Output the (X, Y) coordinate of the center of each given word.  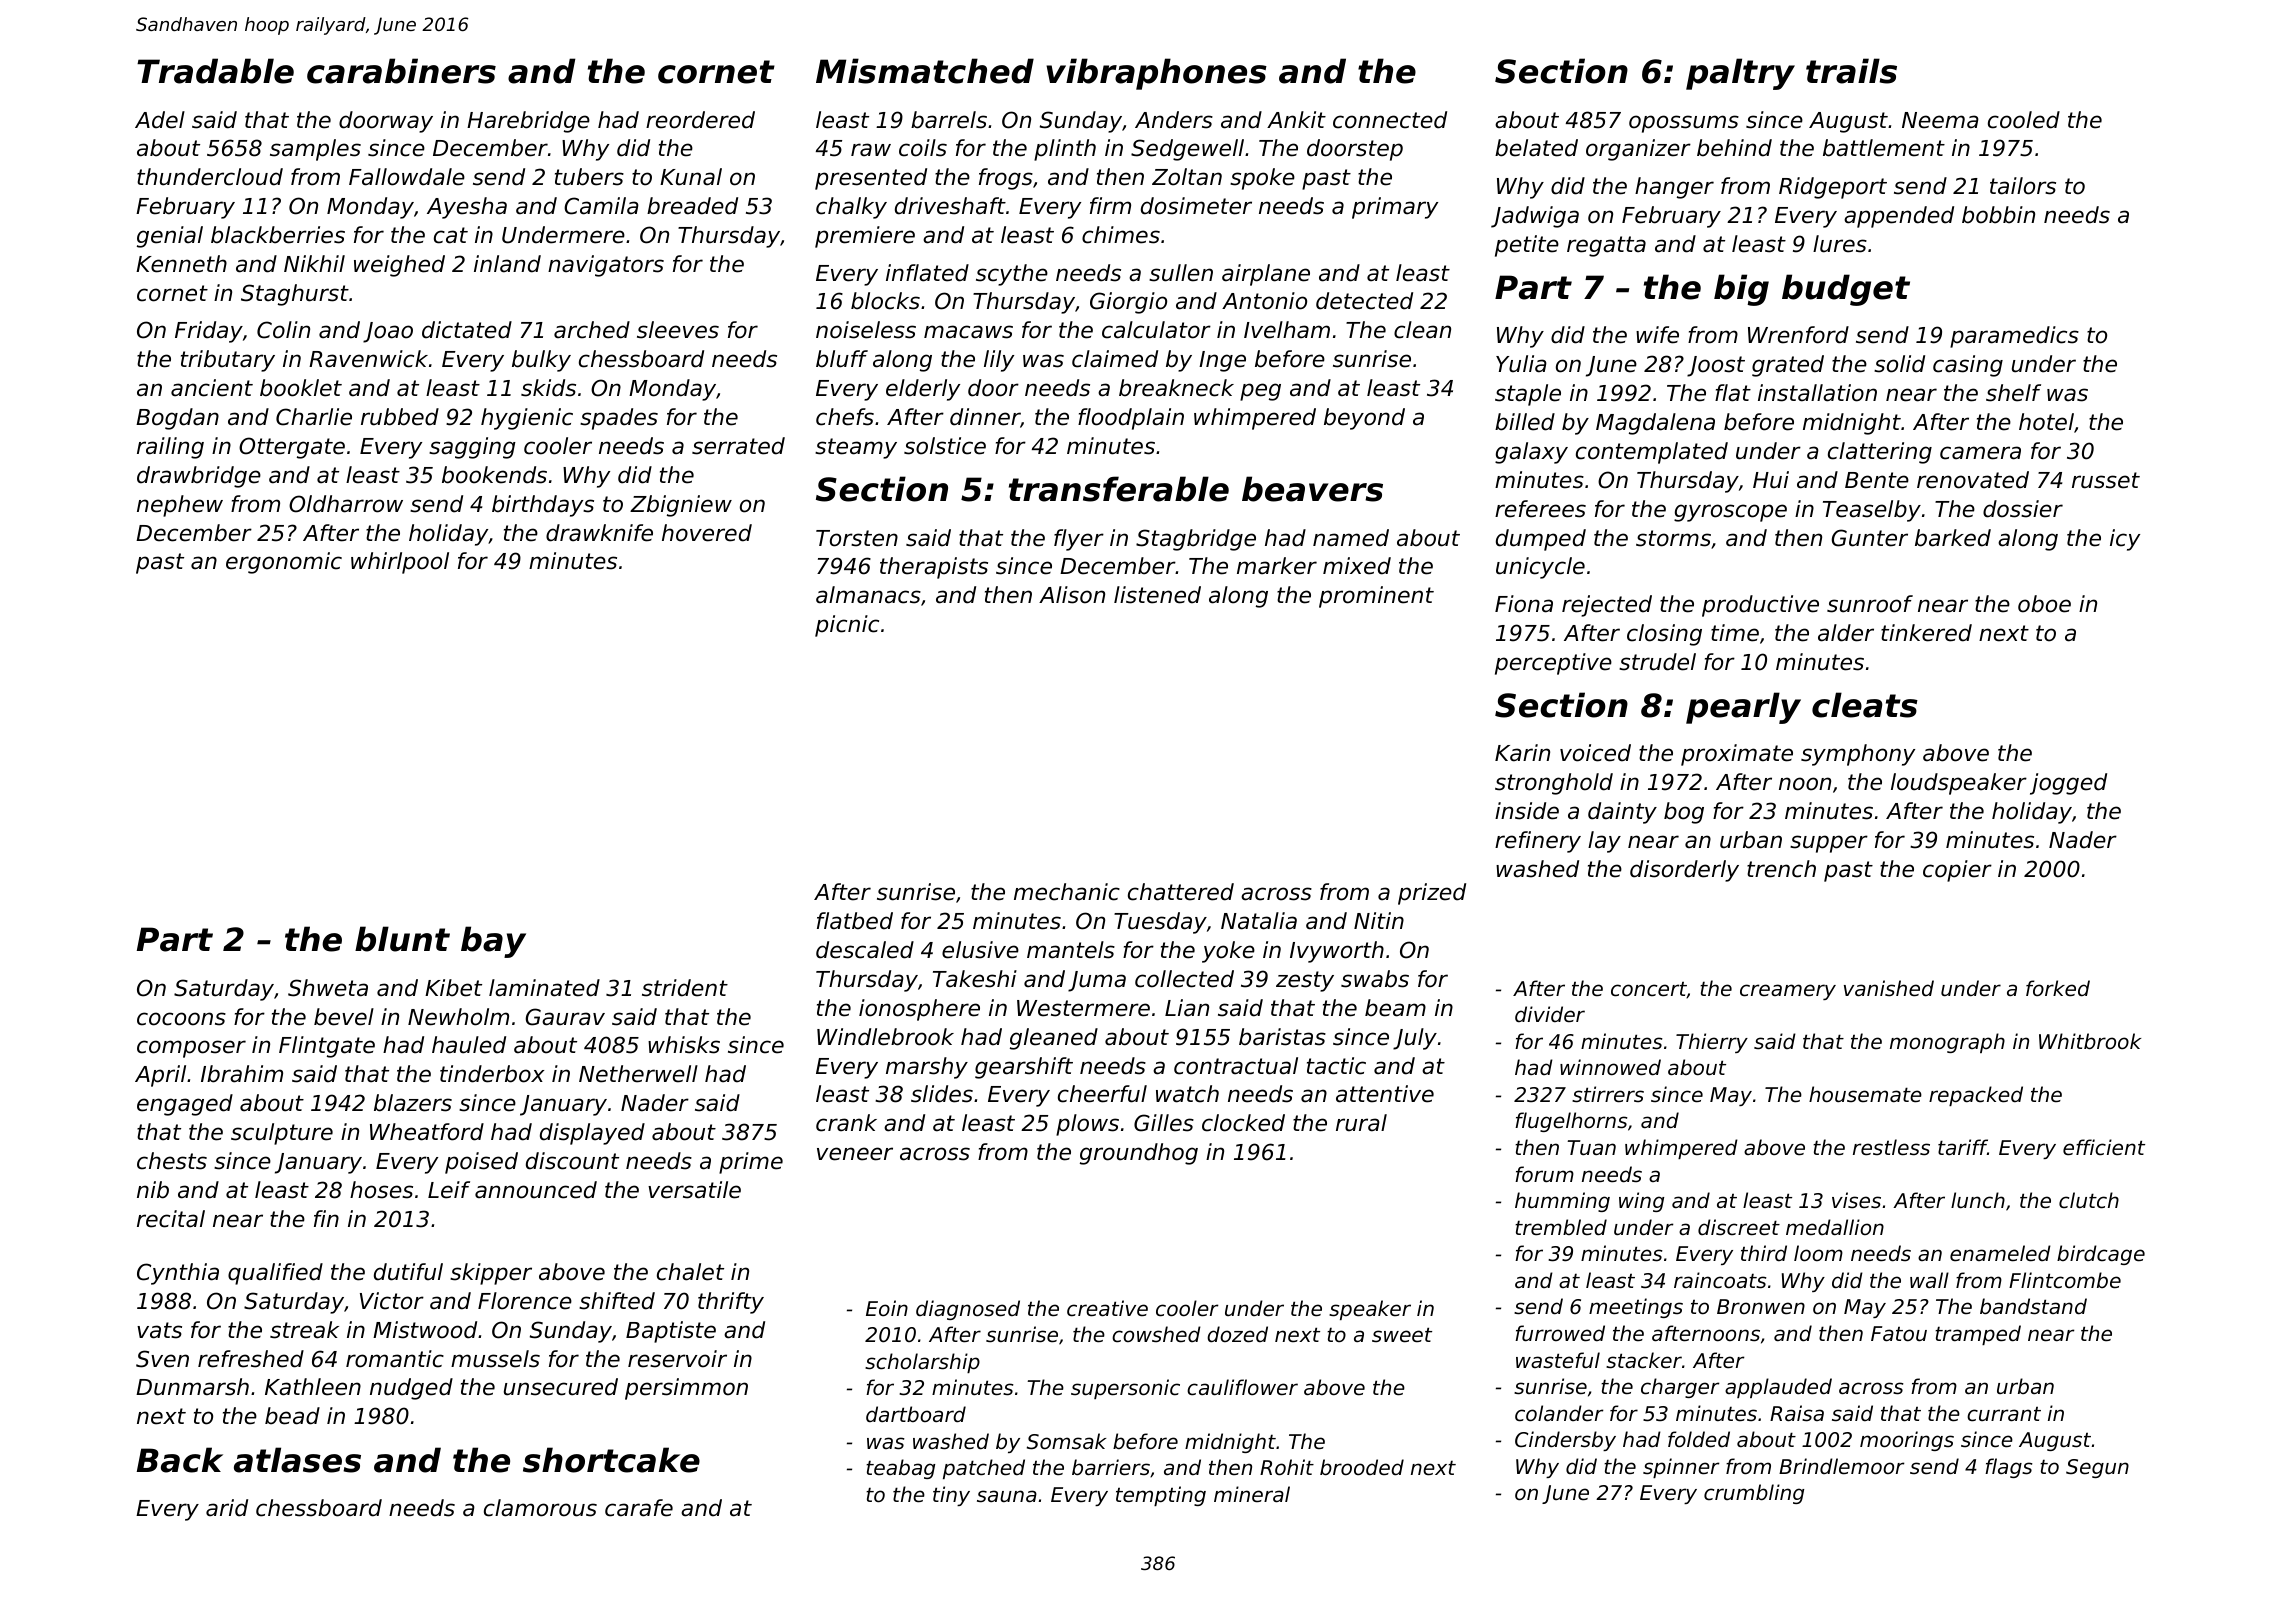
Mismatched (925, 71)
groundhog (1139, 1154)
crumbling (1754, 1494)
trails (1851, 71)
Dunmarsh (192, 1387)
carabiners (401, 71)
